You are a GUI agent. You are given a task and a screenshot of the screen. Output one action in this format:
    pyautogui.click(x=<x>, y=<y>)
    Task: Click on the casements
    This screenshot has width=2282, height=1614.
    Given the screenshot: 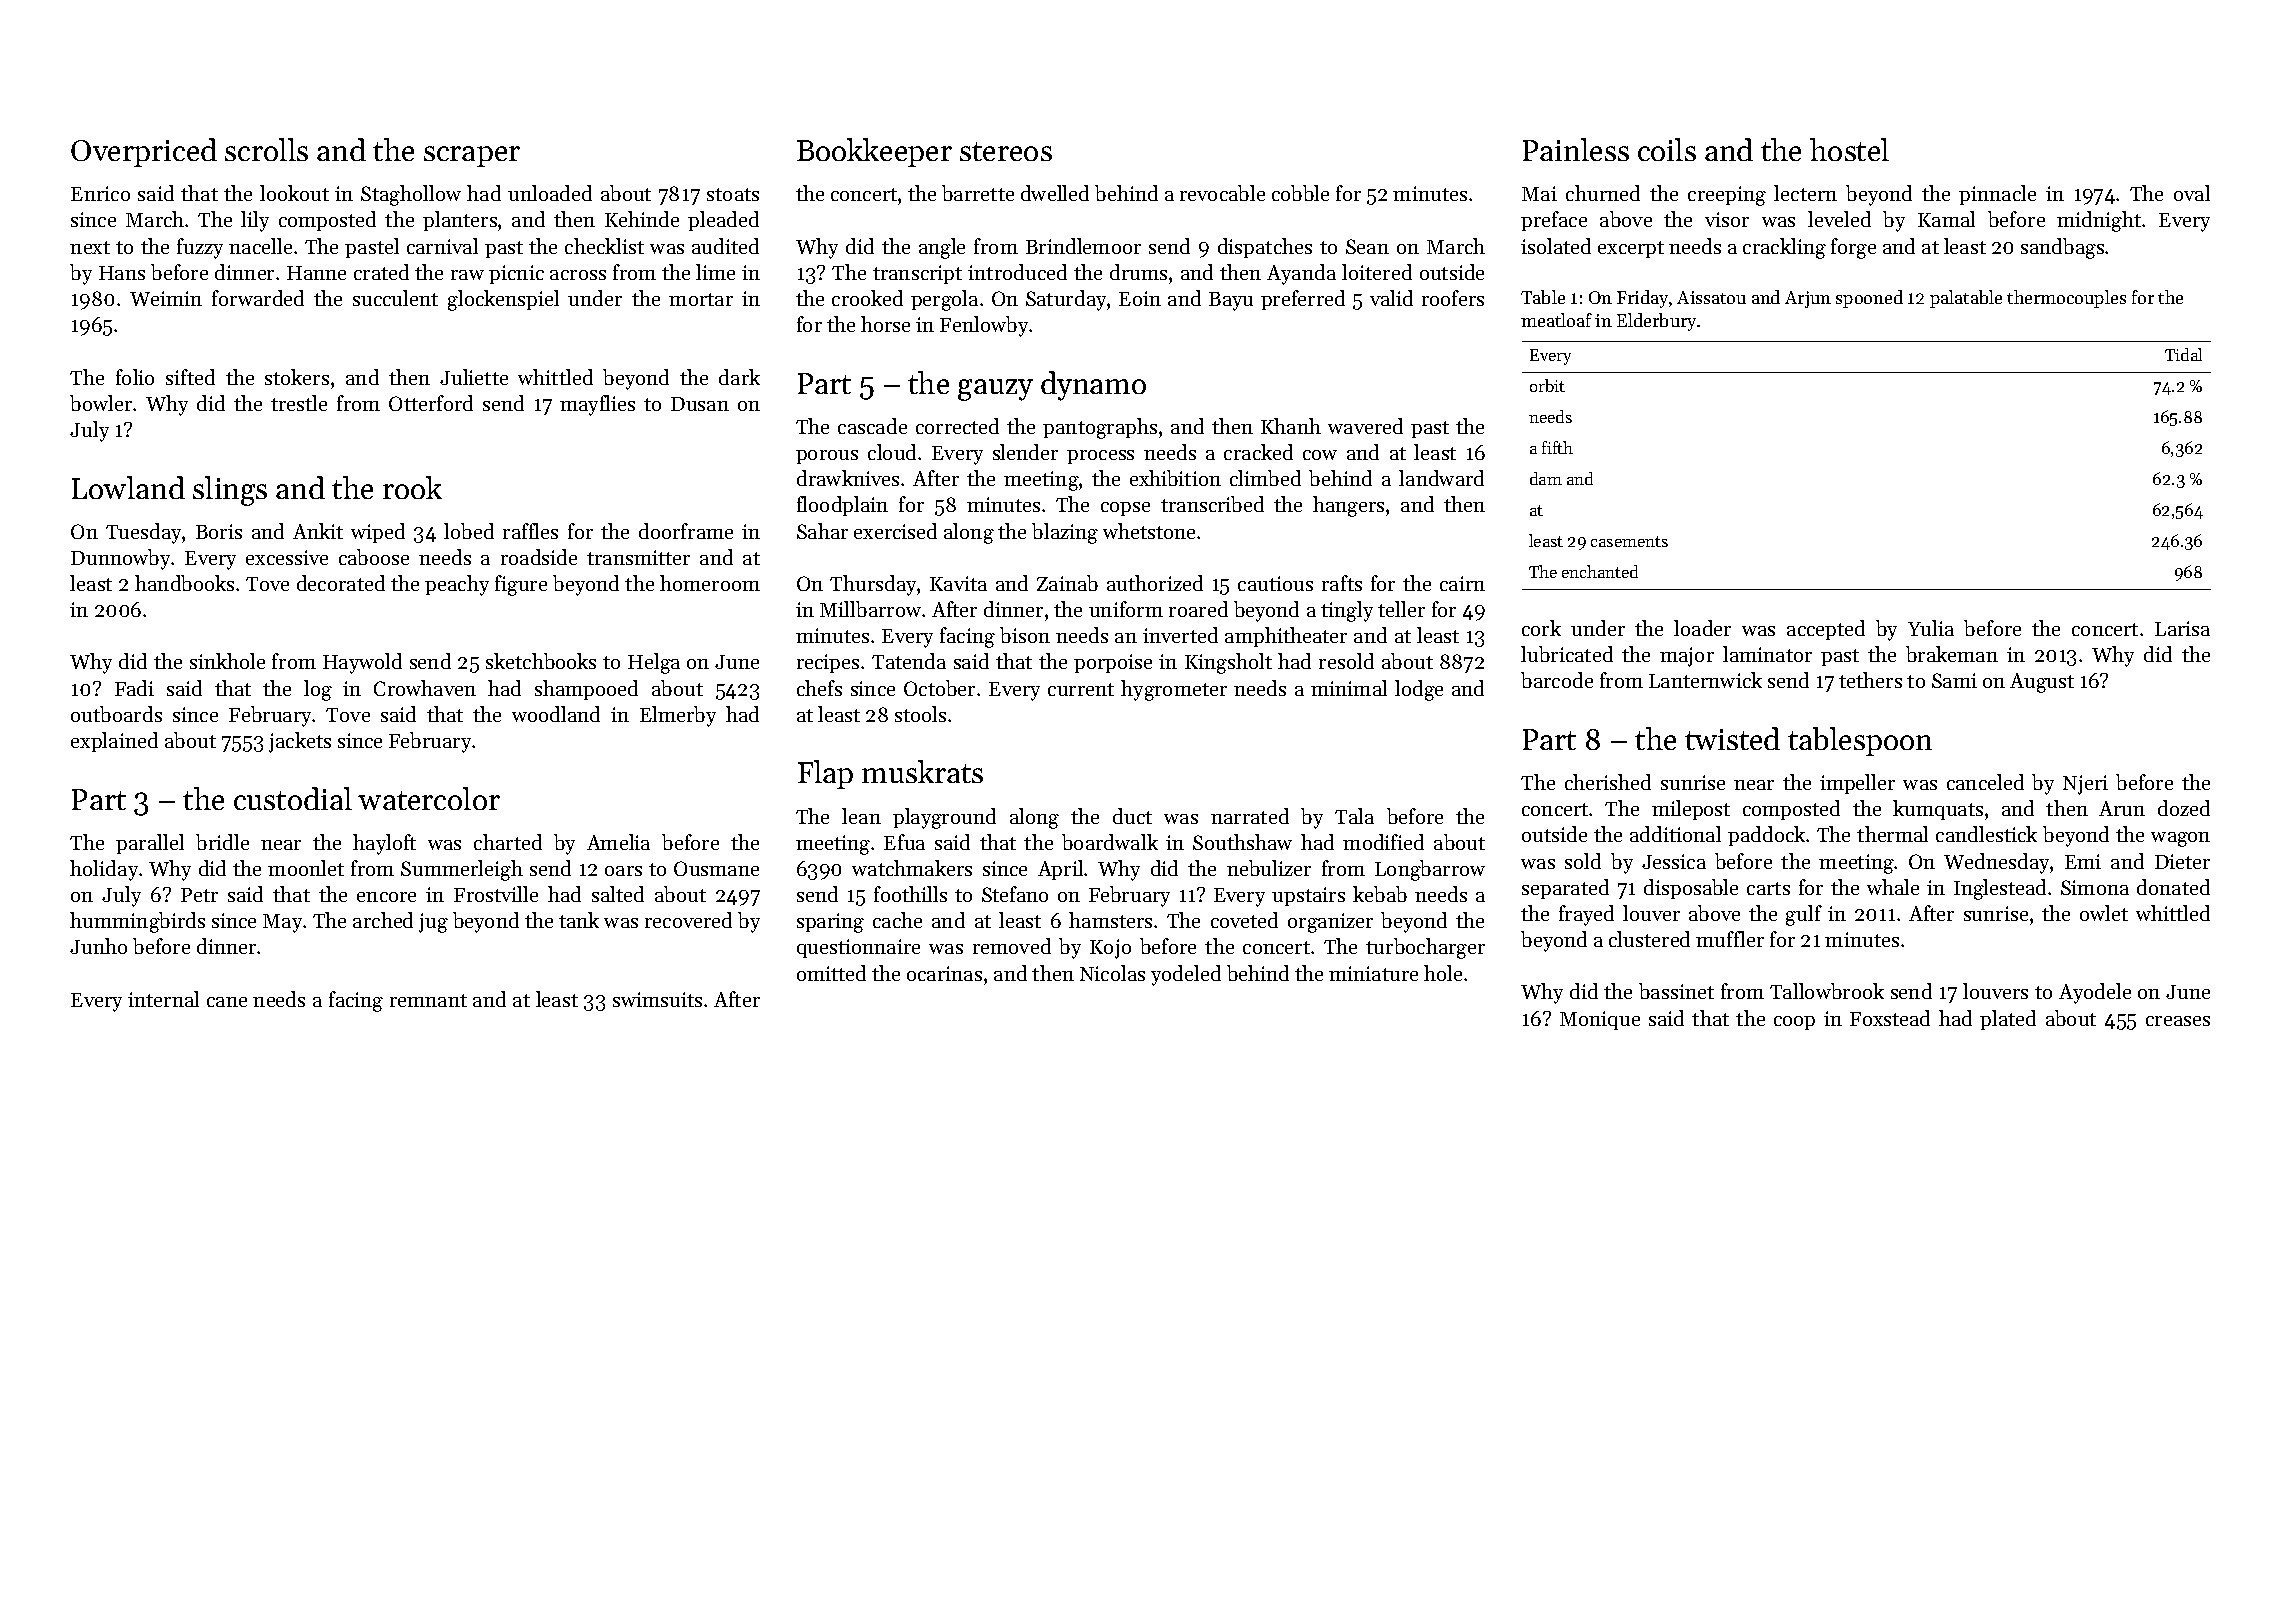 What is the action you would take?
    pyautogui.click(x=1629, y=541)
